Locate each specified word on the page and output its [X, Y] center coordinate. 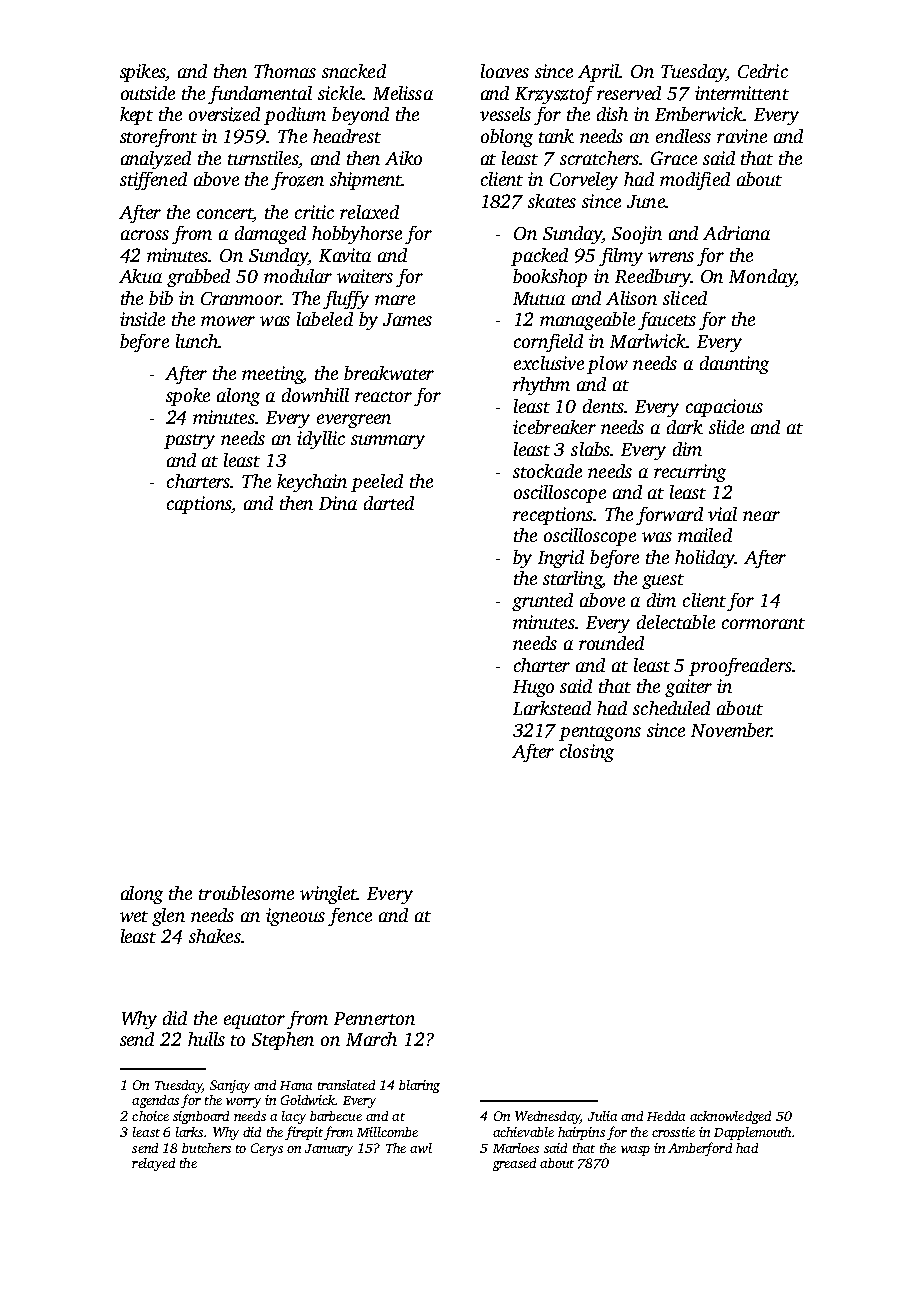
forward [669, 516]
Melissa [403, 93]
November [731, 730]
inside [142, 319]
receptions [553, 516]
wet [134, 916]
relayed [153, 1164]
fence [350, 917]
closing [587, 753]
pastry [189, 441]
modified [695, 181]
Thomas [285, 71]
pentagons [600, 733]
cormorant [763, 623]
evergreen [354, 421]
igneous [295, 917]
